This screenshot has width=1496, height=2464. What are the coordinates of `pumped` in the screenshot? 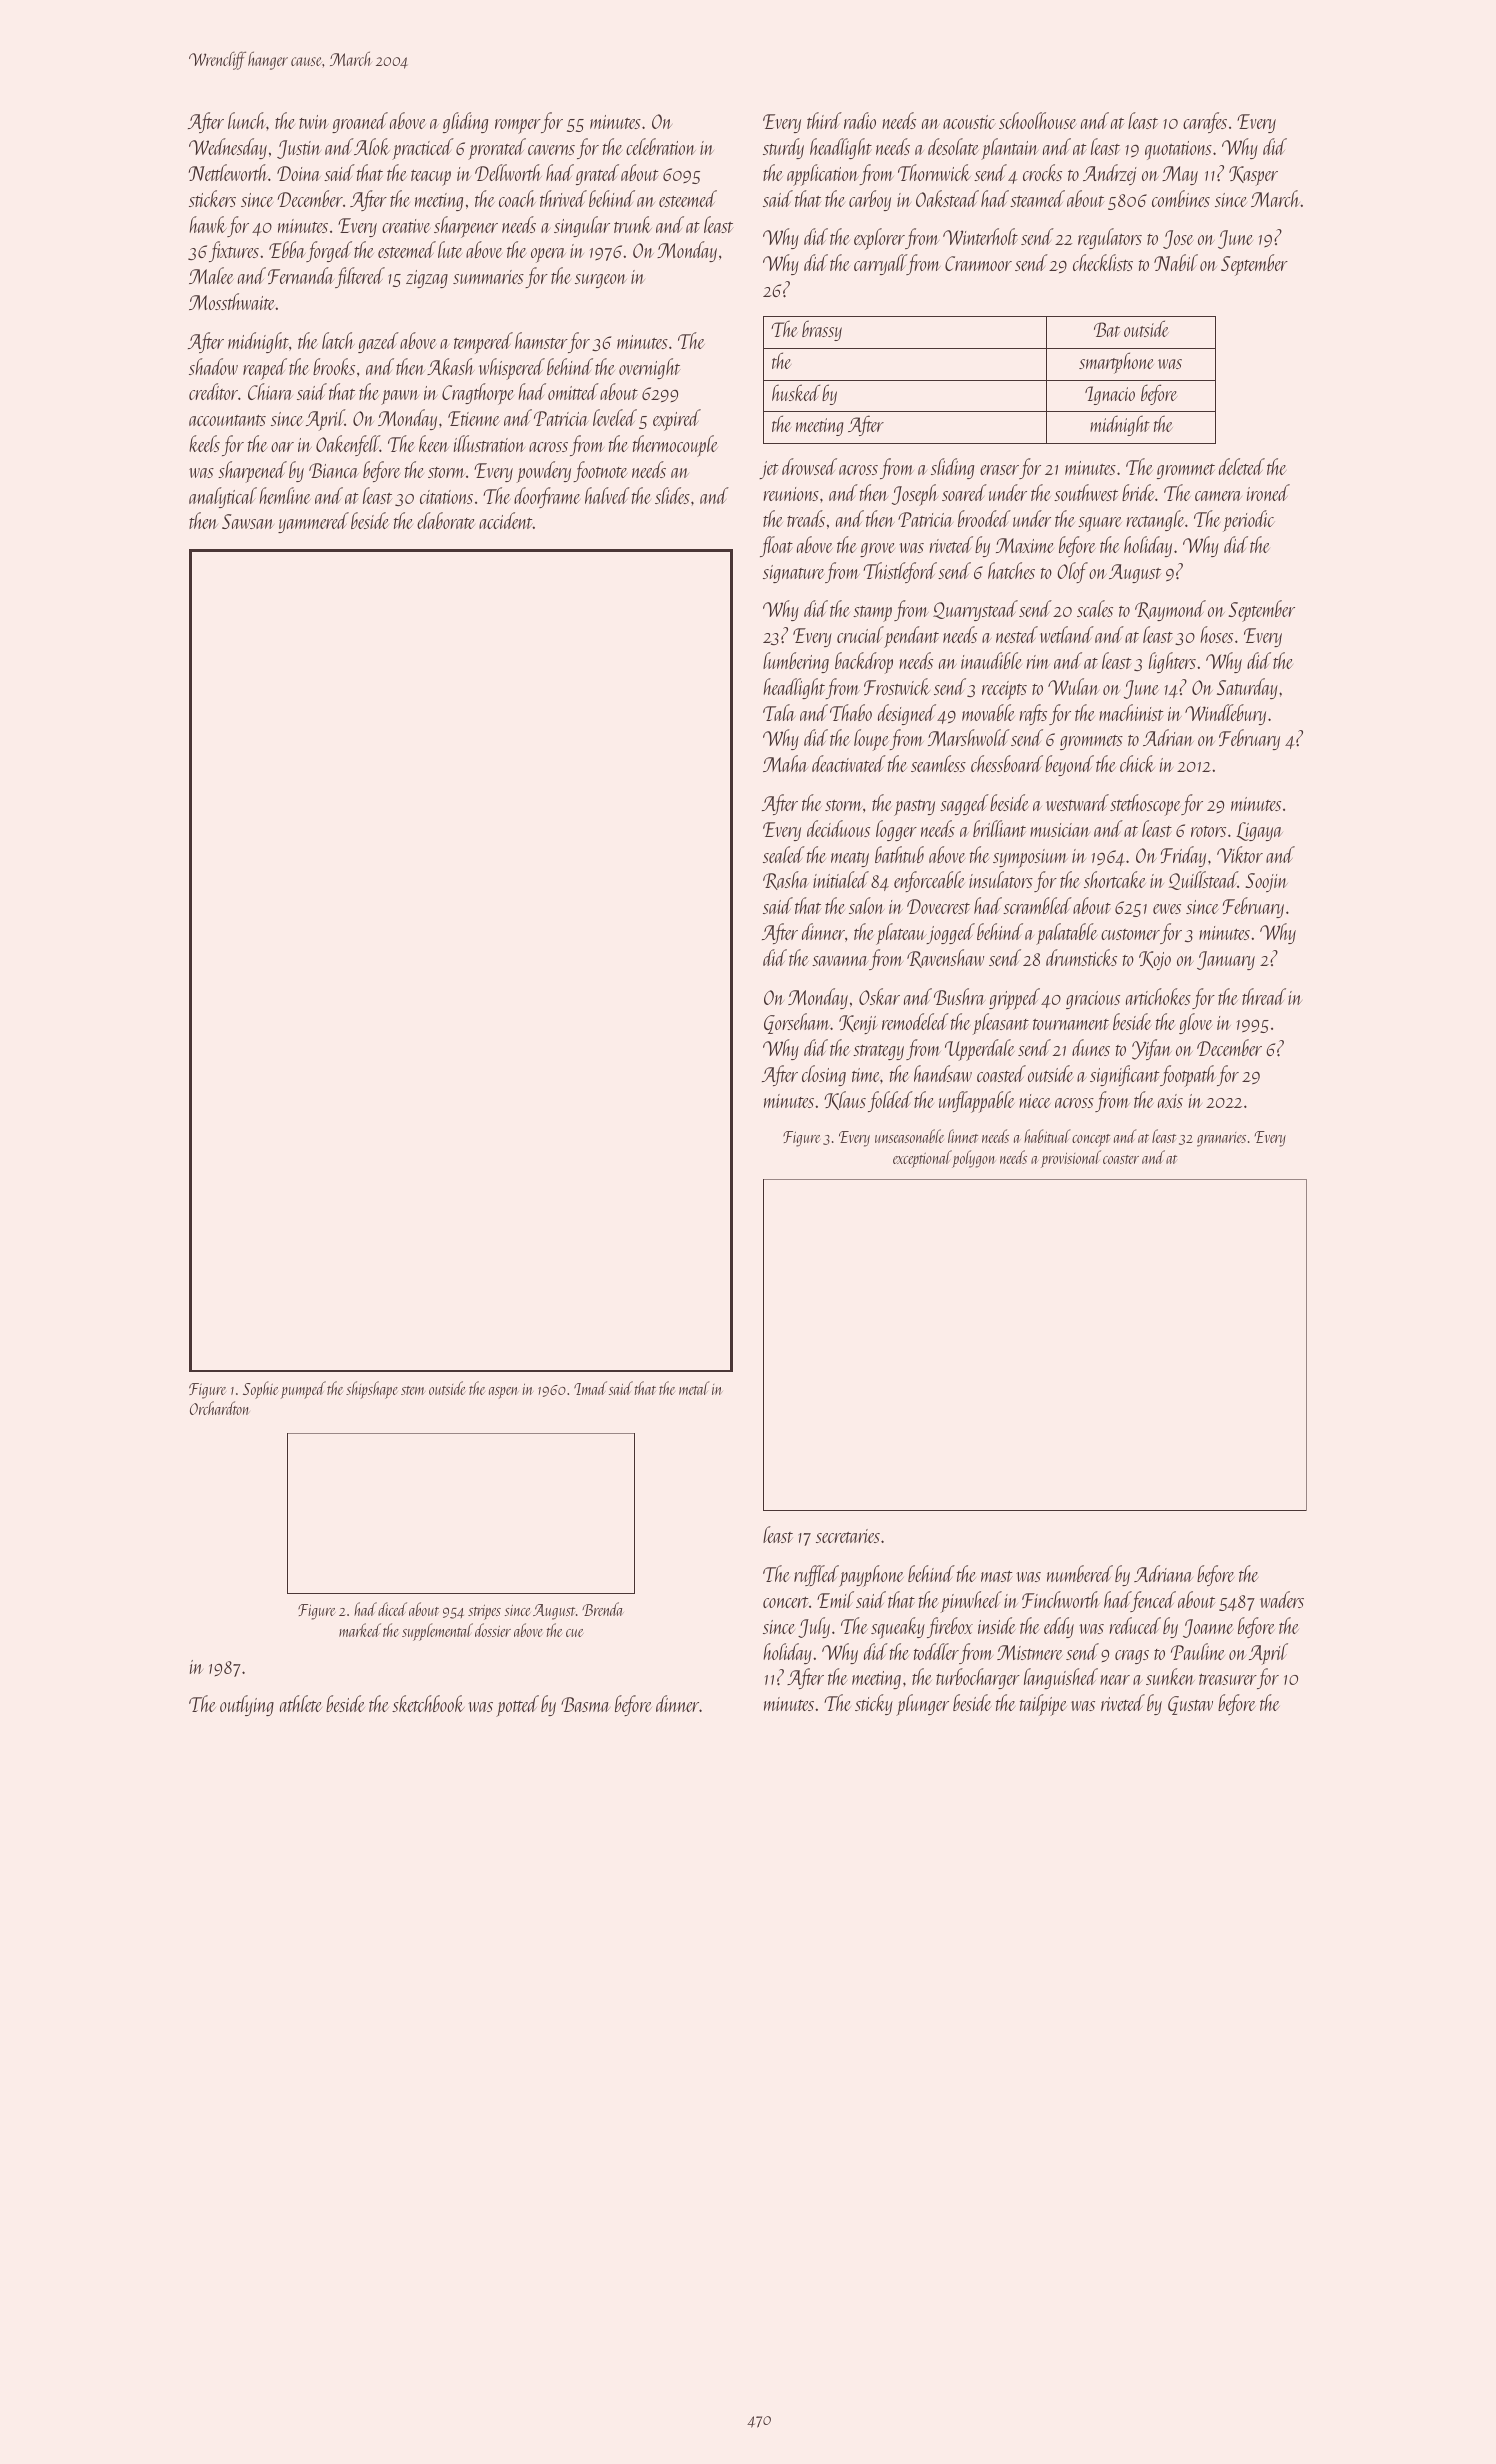 It's located at (303, 1390).
